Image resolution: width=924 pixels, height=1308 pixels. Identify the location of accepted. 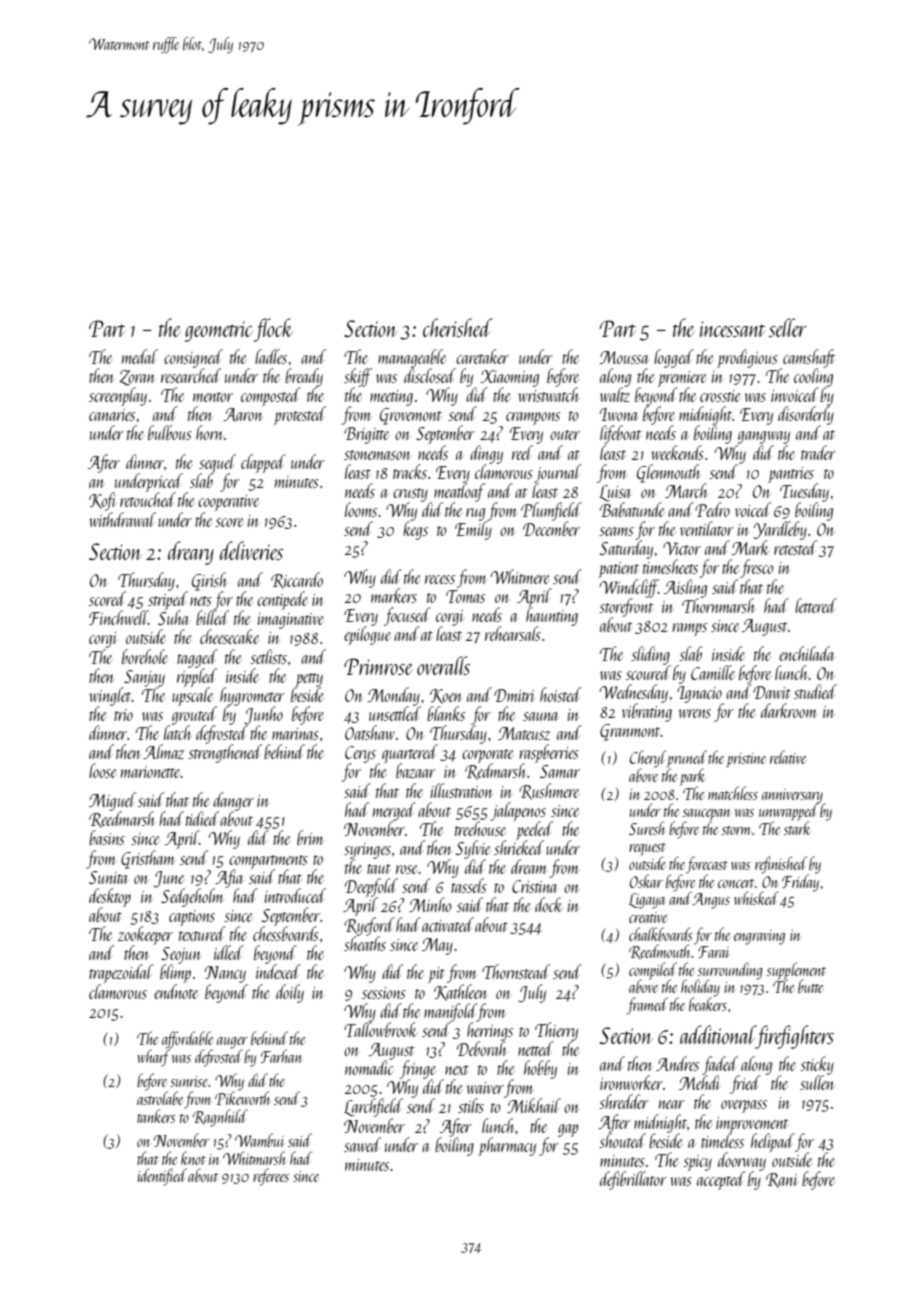
(721, 1180).
